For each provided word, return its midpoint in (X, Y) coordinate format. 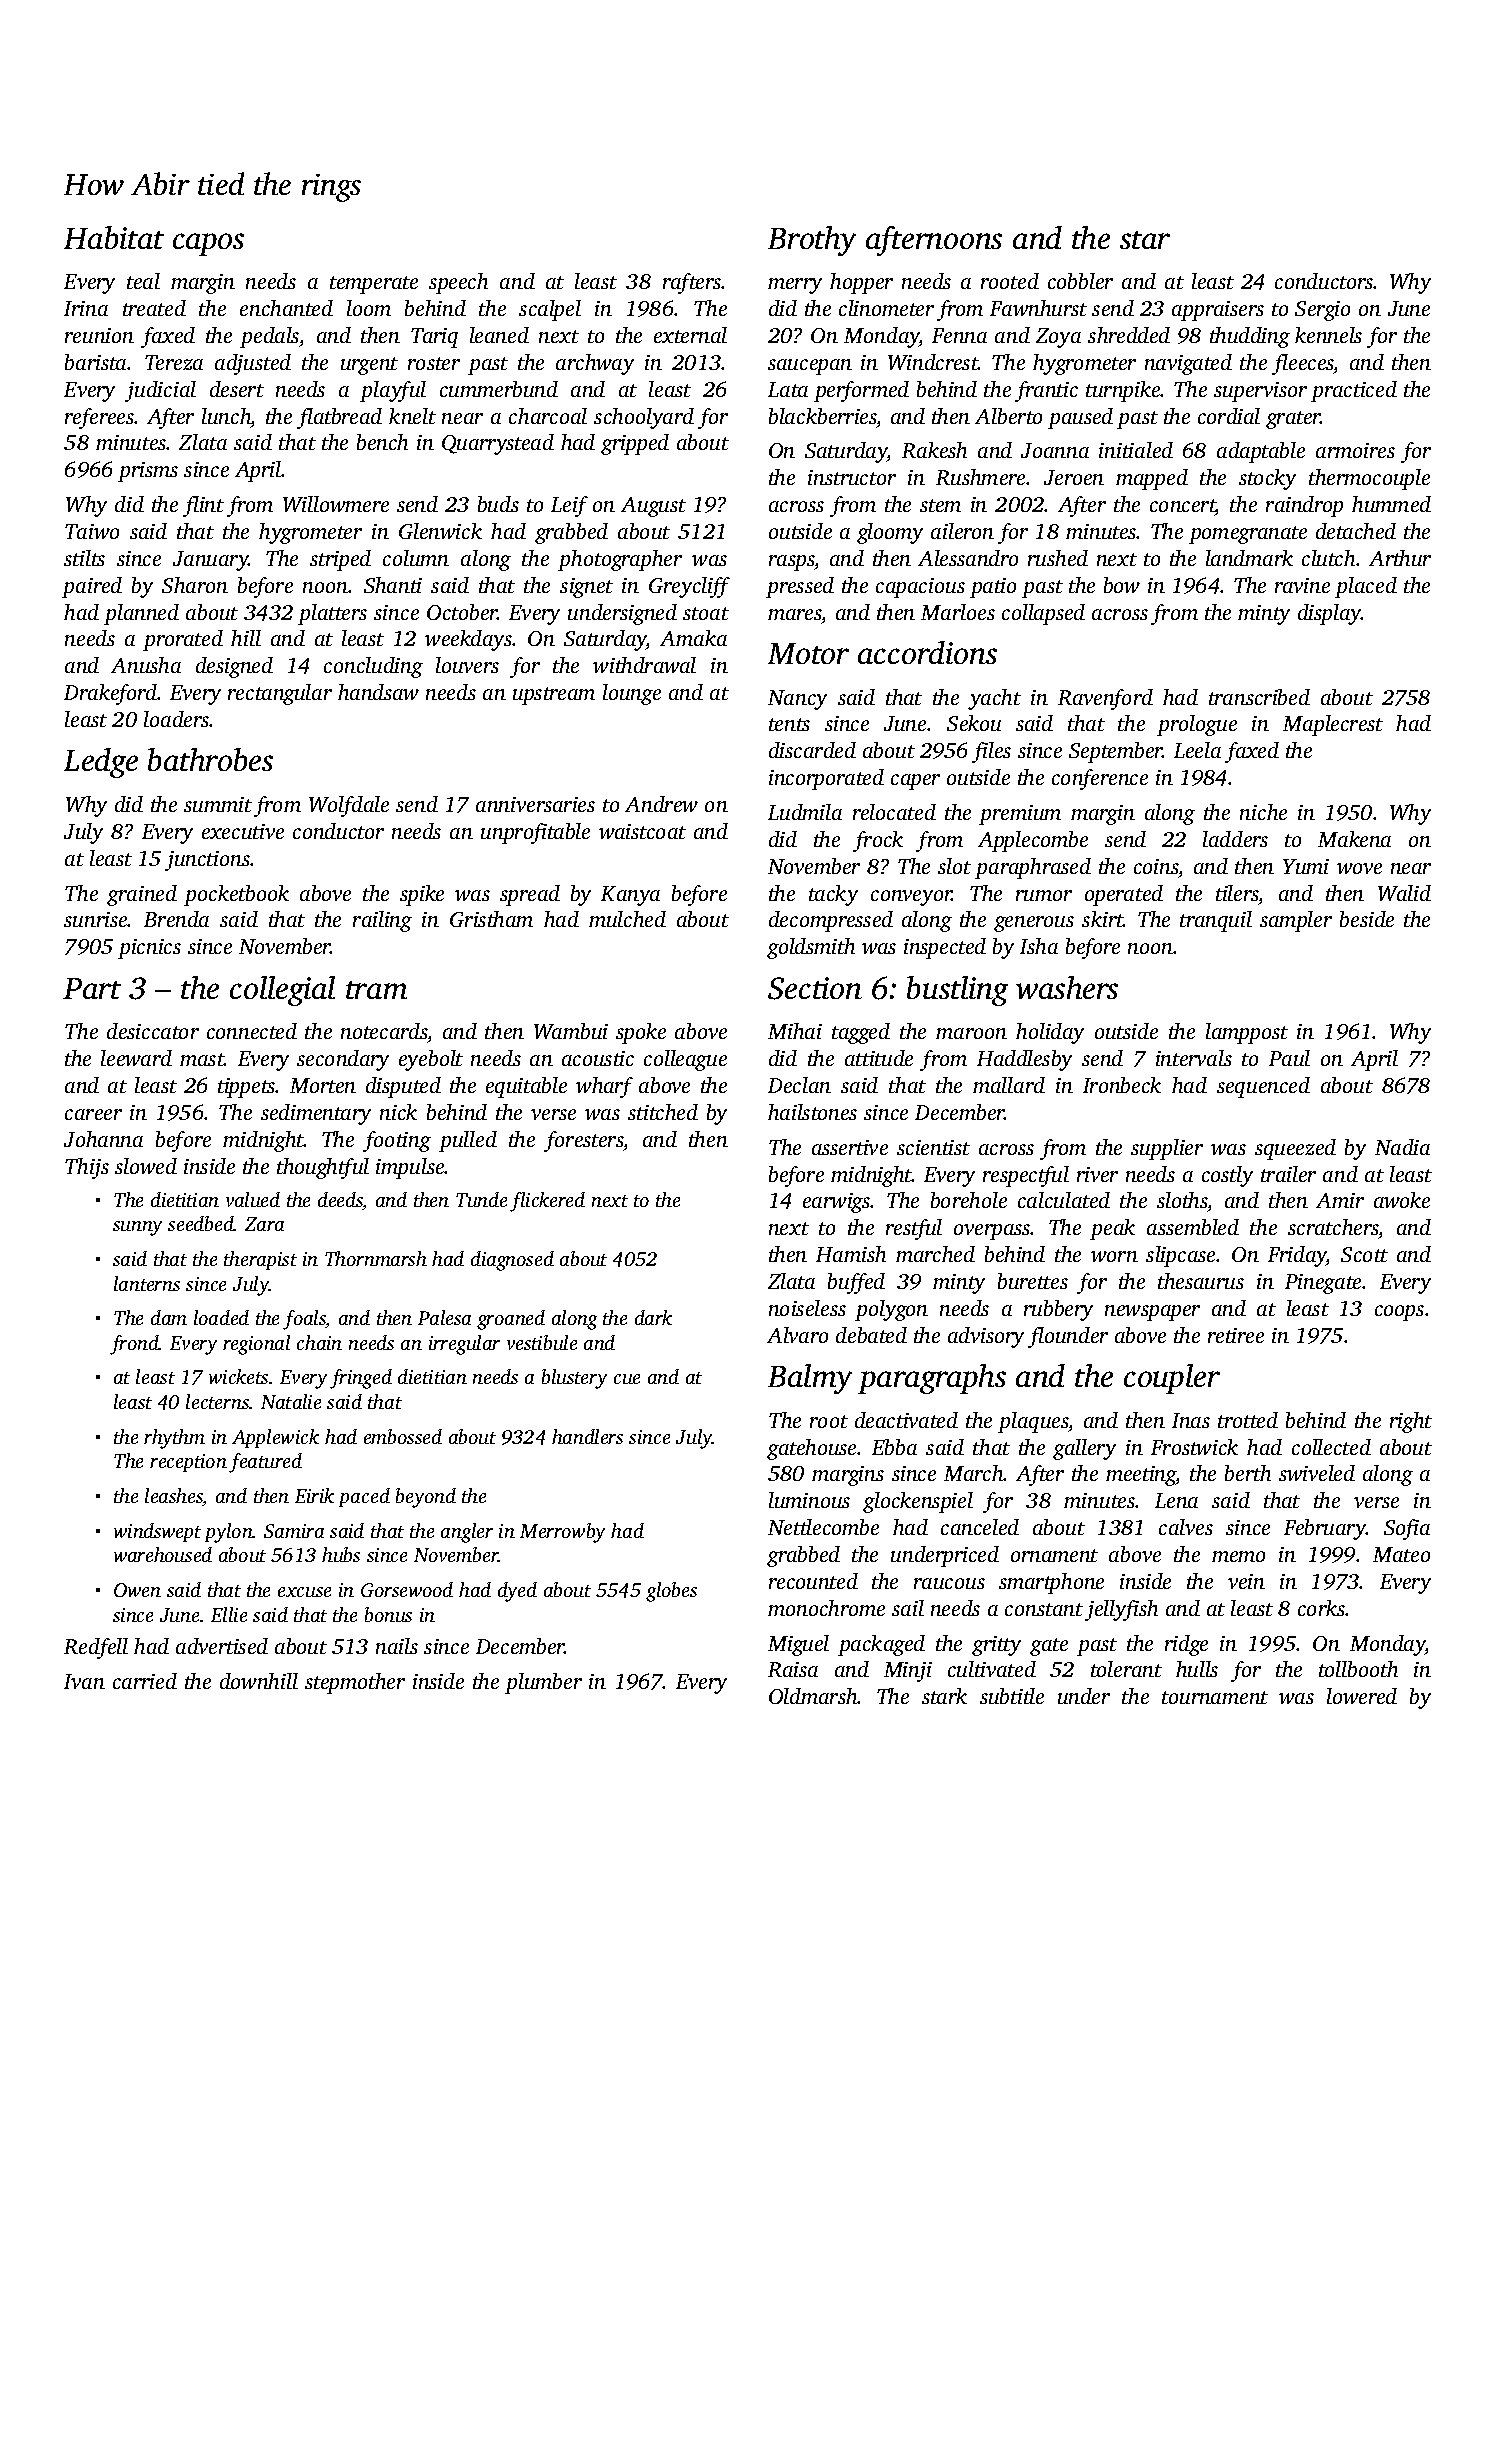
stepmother (355, 1683)
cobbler (1080, 281)
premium (1020, 815)
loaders (177, 719)
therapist (260, 1260)
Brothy (812, 241)
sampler (1296, 921)
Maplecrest (1333, 725)
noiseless (807, 1308)
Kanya (630, 896)
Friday (1297, 1256)
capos (208, 244)
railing (382, 921)
